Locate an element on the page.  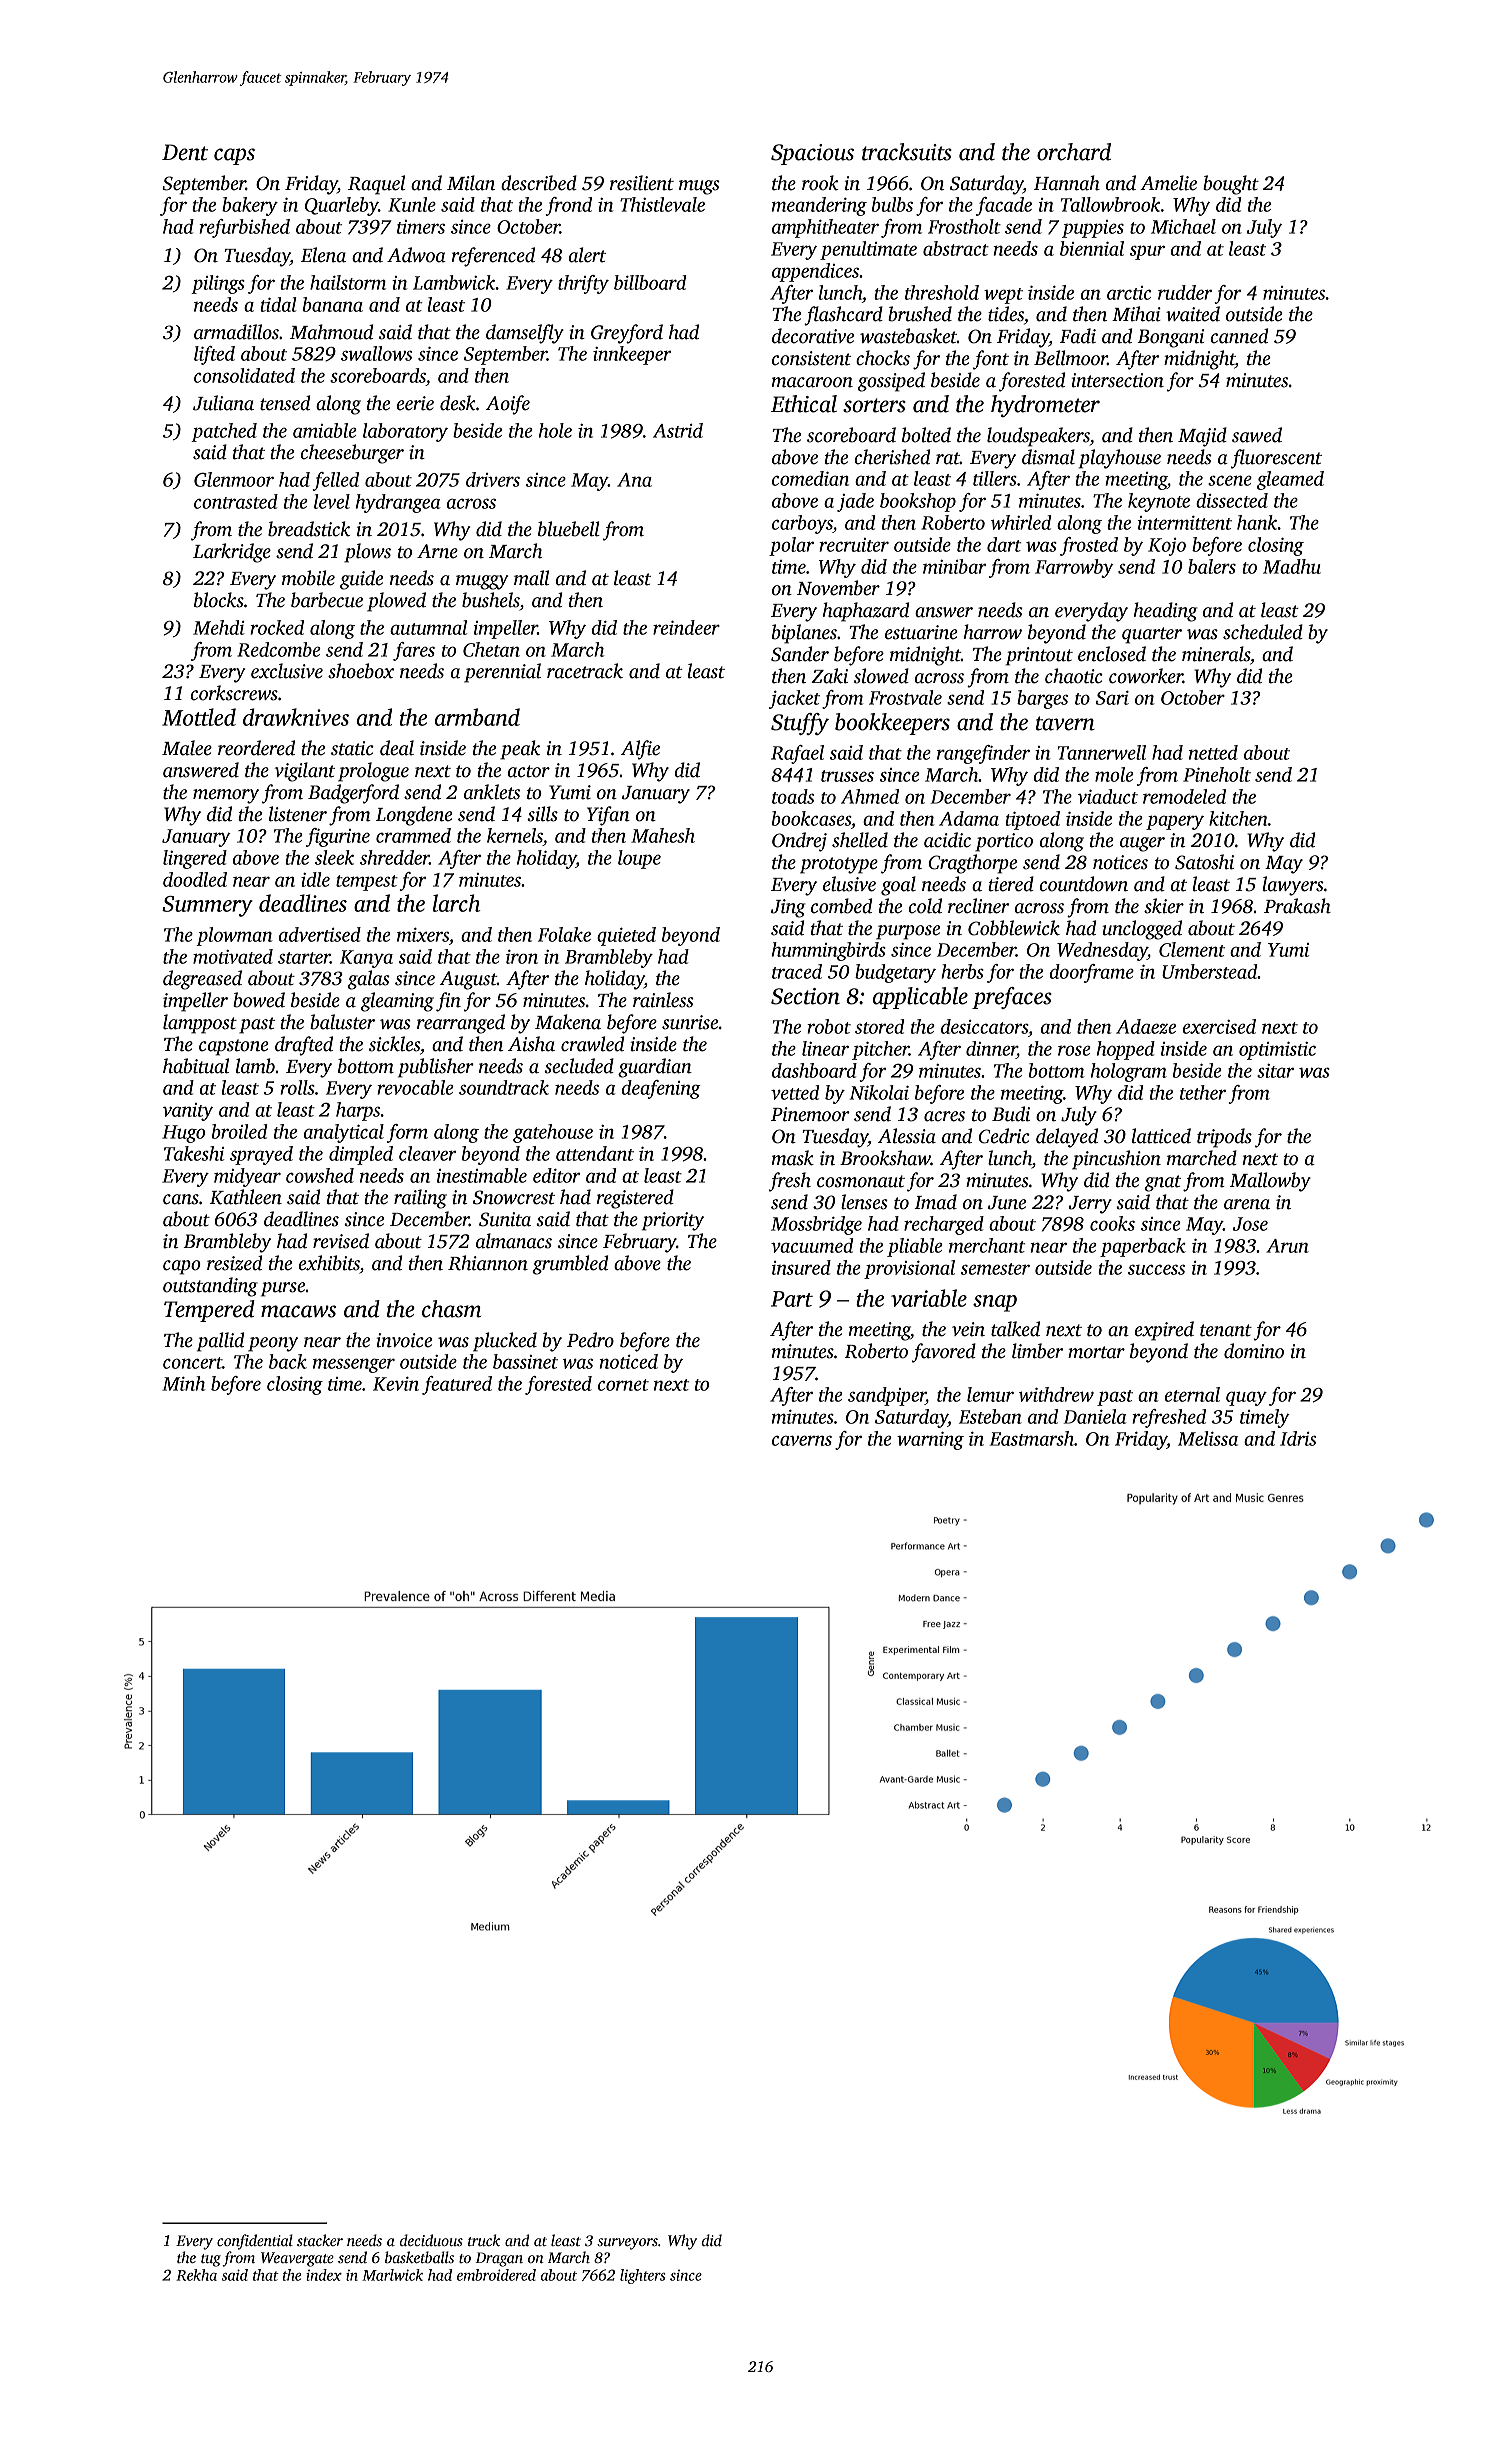
Minh is located at coordinates (183, 1383).
